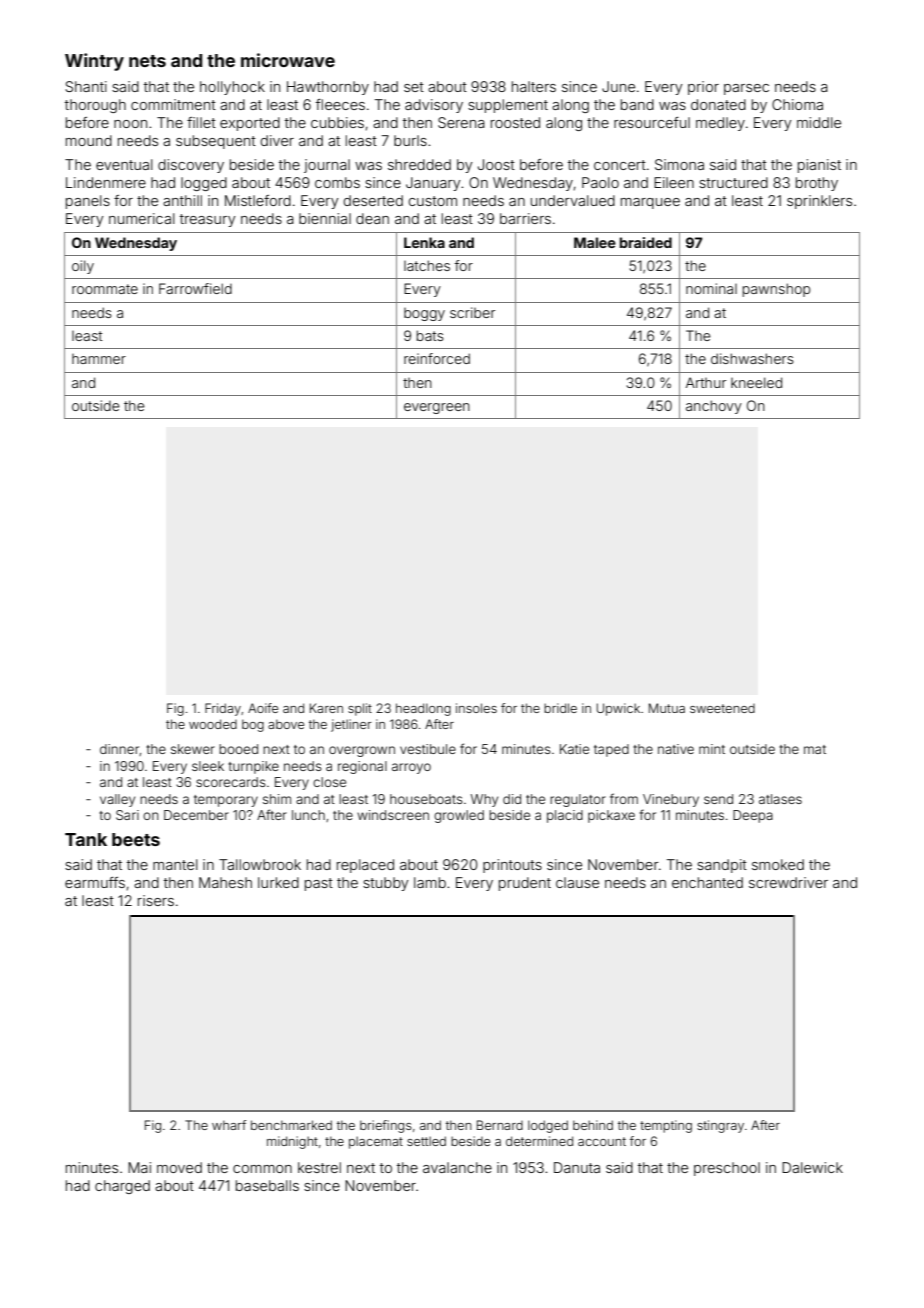 The image size is (924, 1308). What do you see at coordinates (267, 1185) in the page?
I see `baseballs` at bounding box center [267, 1185].
